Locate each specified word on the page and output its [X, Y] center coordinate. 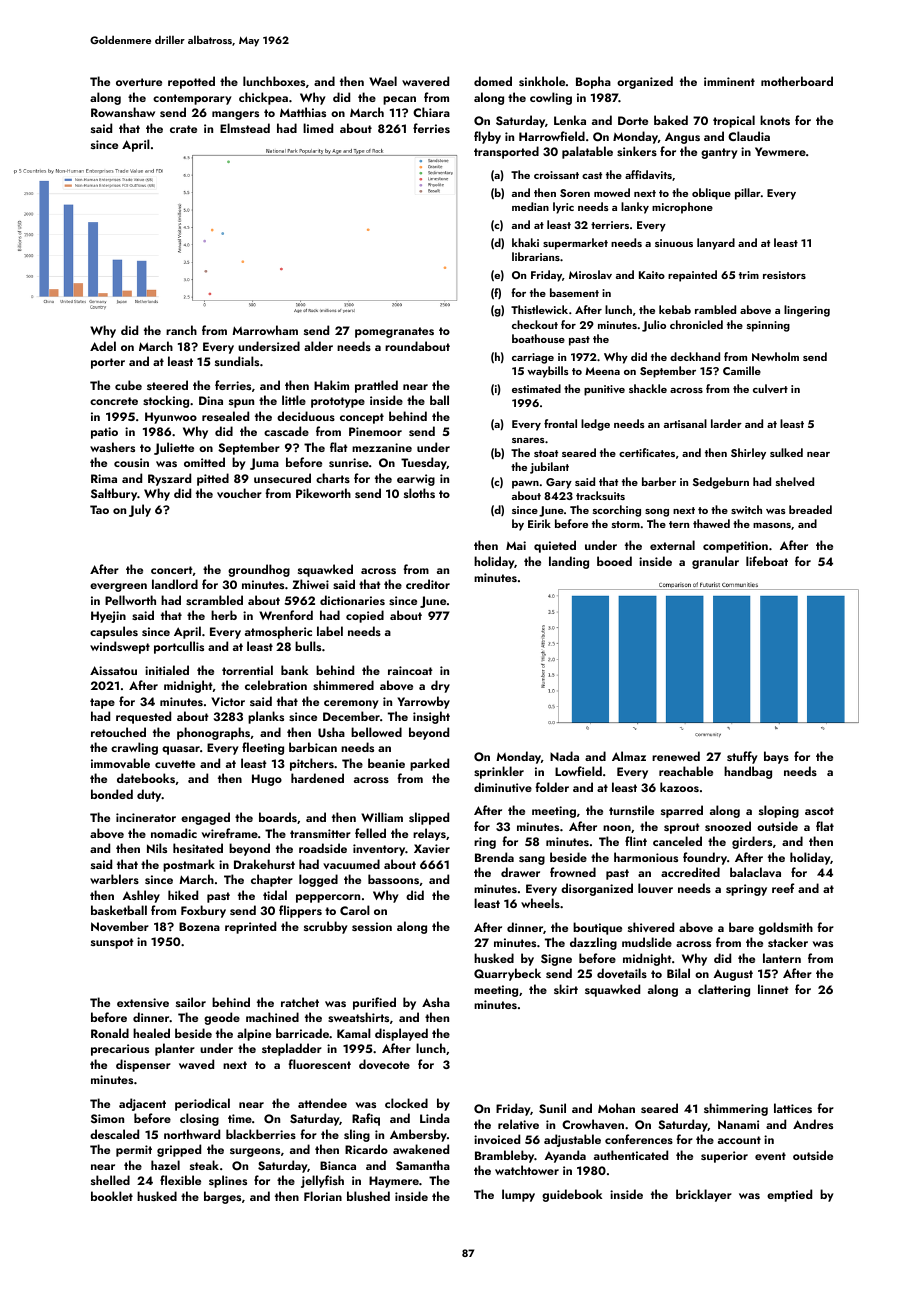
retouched [118, 732]
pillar [748, 194]
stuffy [742, 757]
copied [365, 616]
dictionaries [352, 600]
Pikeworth [323, 493]
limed [318, 128]
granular [715, 562]
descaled [114, 1134]
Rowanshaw [123, 112]
